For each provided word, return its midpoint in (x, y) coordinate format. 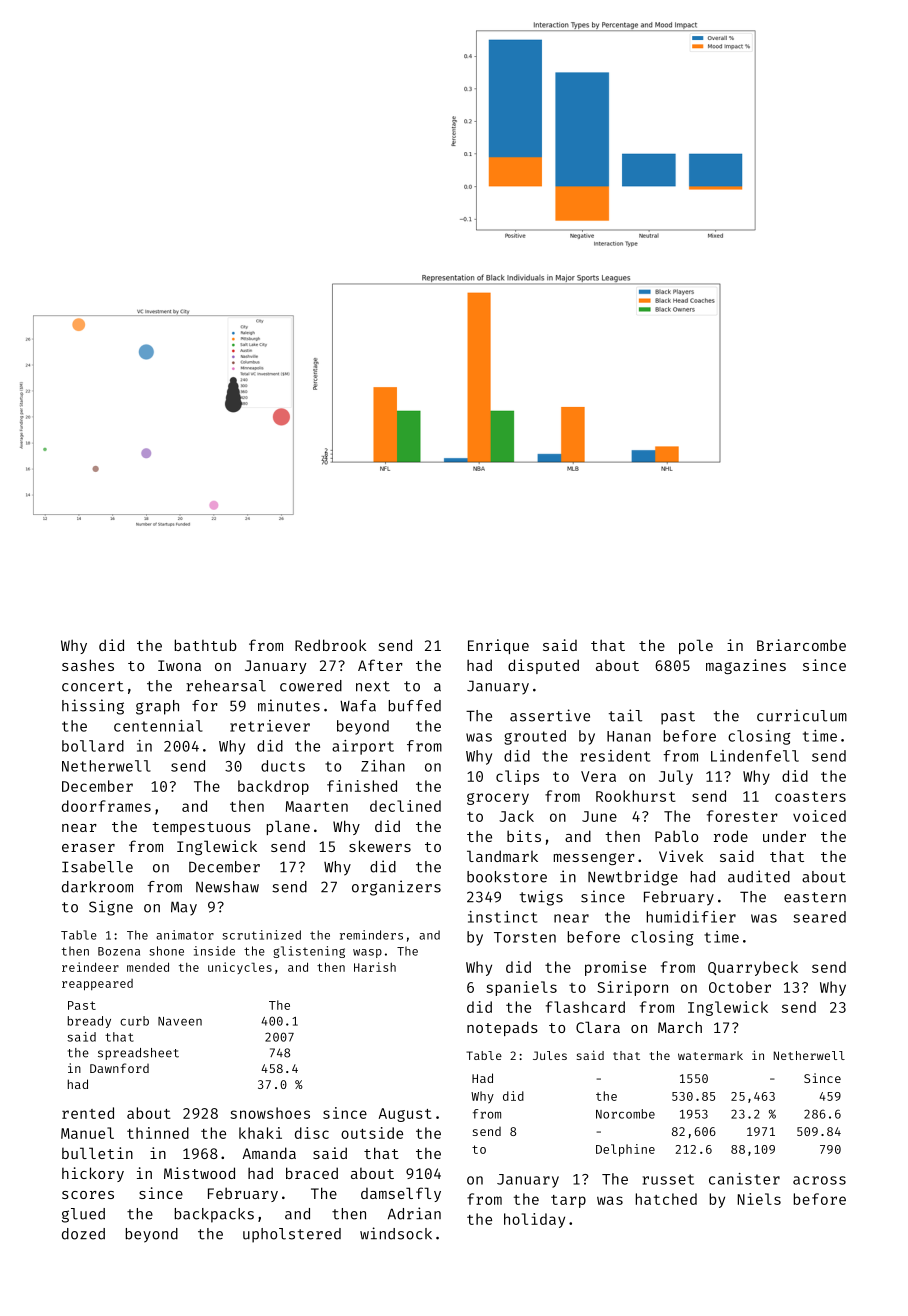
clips (517, 777)
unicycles (240, 968)
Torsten (525, 937)
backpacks (214, 1215)
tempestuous (201, 828)
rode (731, 836)
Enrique (498, 646)
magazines (746, 666)
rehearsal (226, 686)
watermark (710, 1055)
